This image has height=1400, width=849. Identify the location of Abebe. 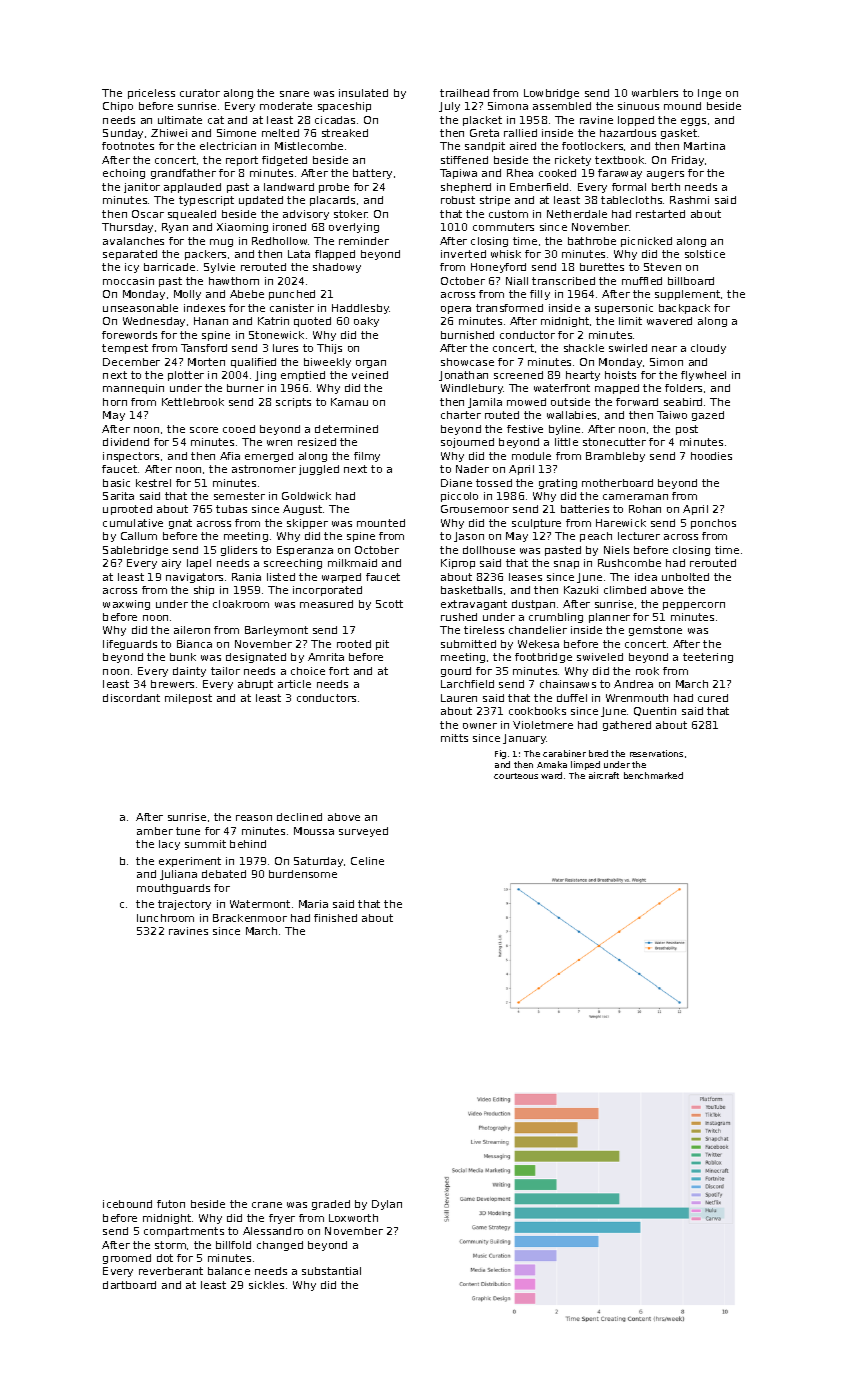
(247, 294).
